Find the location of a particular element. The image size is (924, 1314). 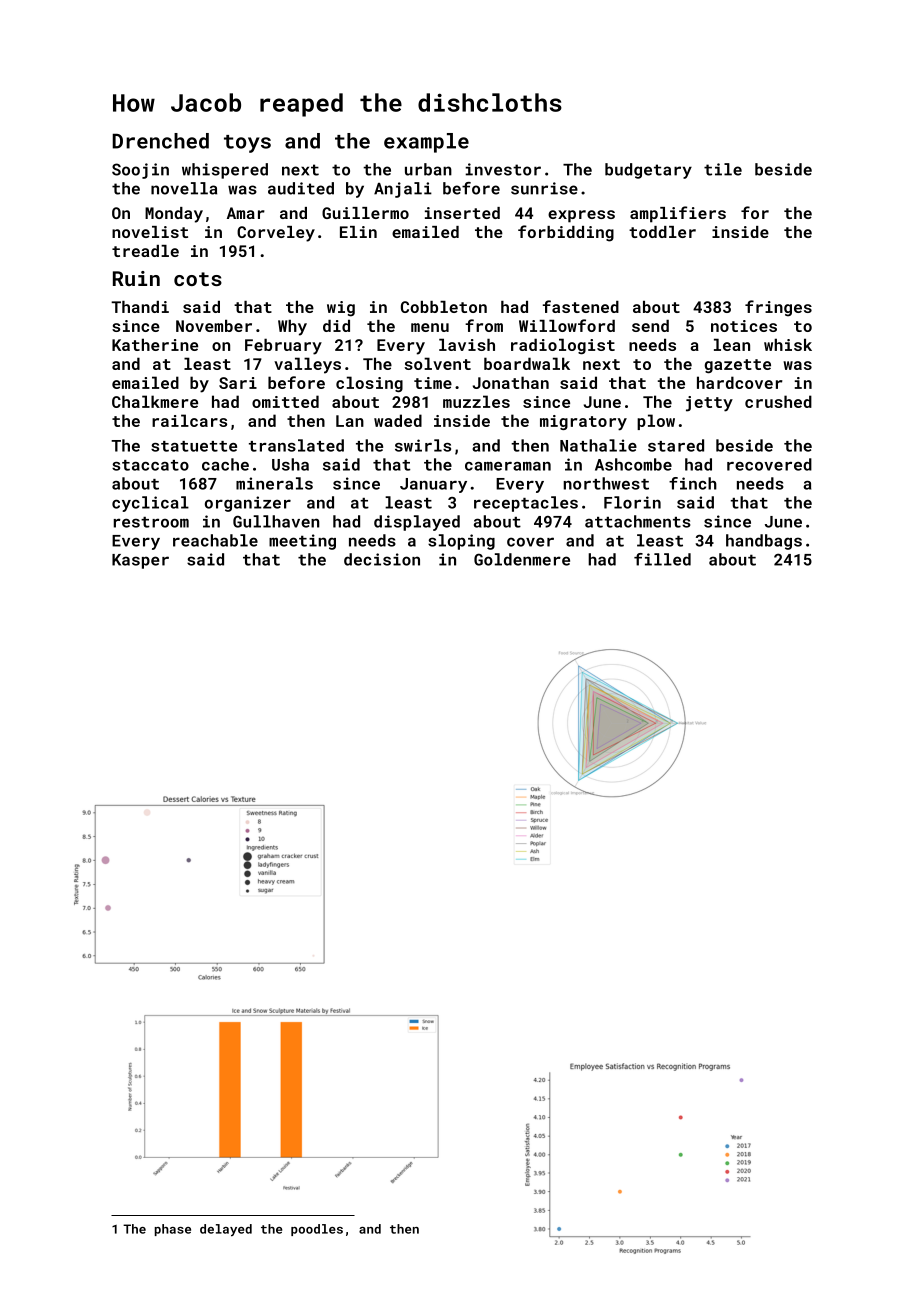

wig is located at coordinates (341, 309).
